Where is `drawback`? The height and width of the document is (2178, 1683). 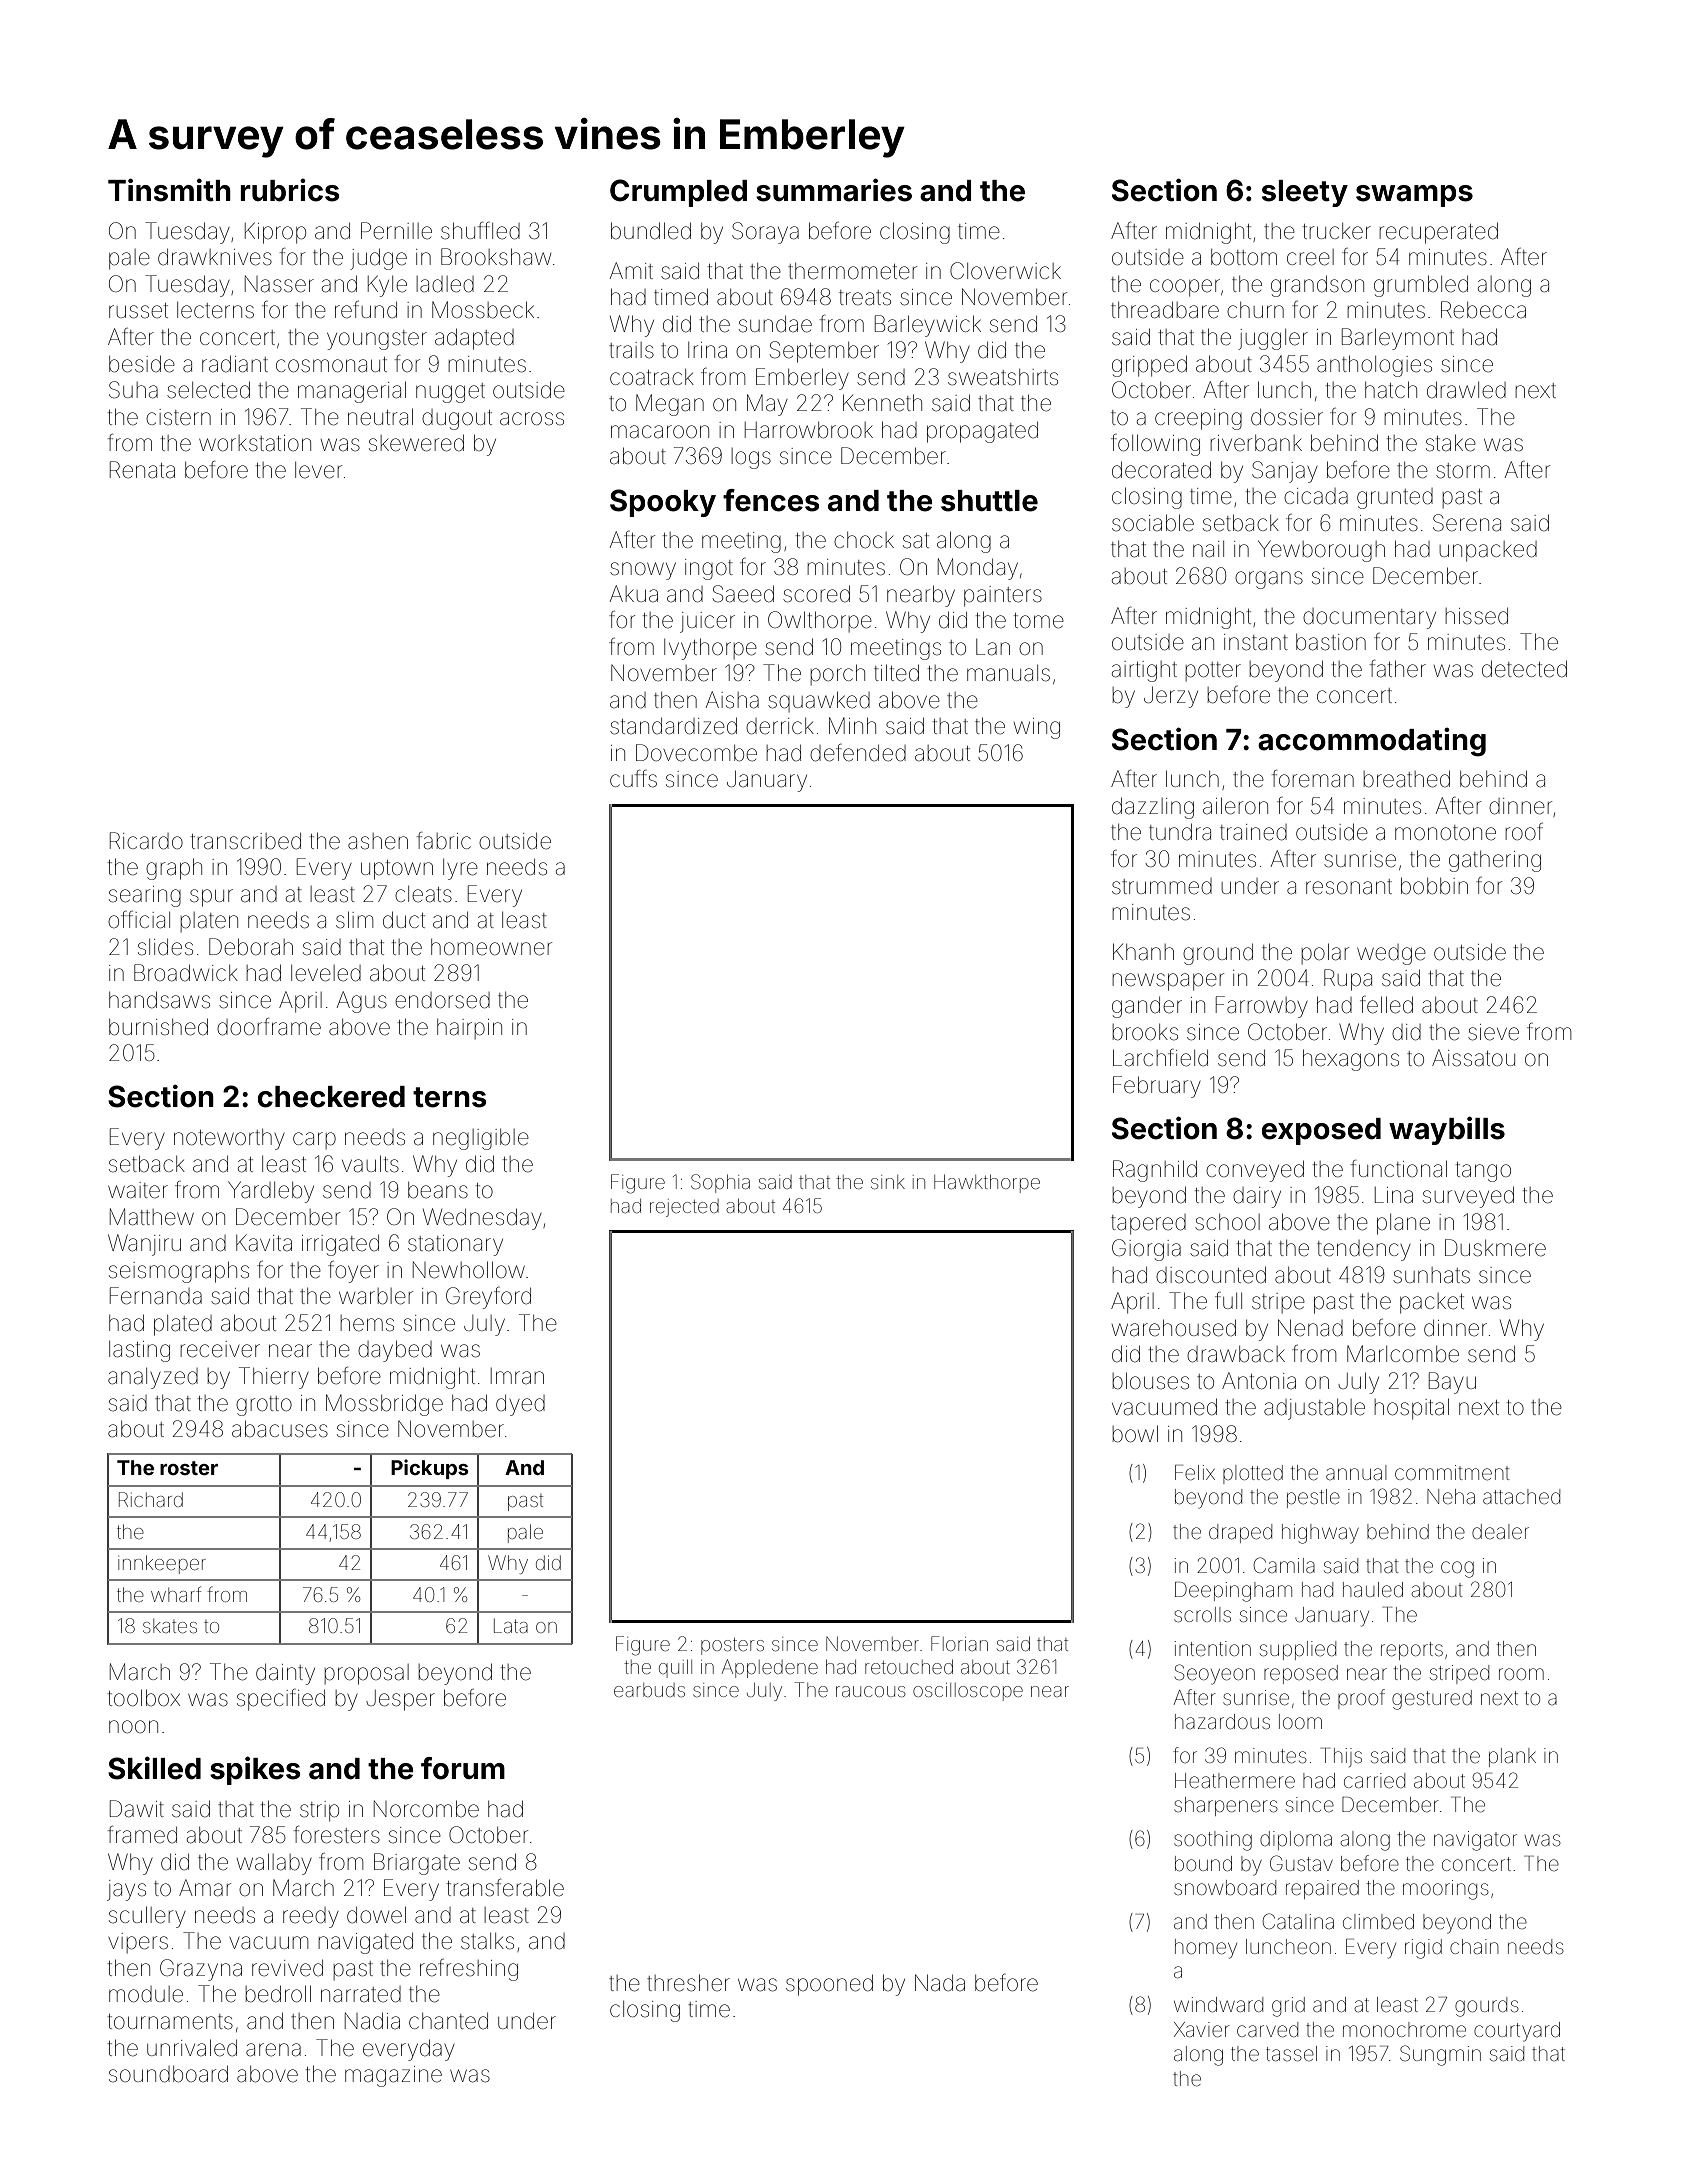
drawback is located at coordinates (1236, 1354).
